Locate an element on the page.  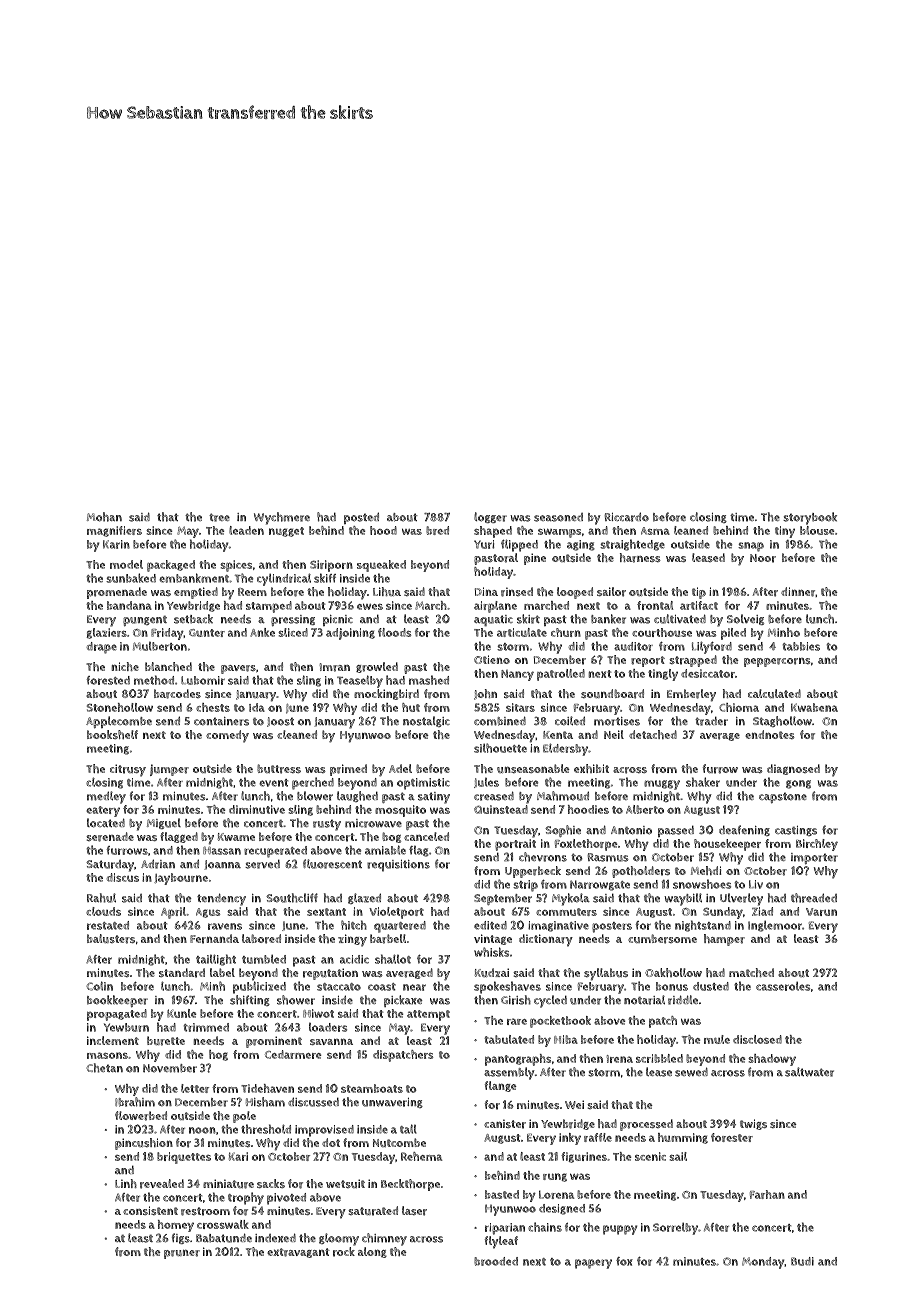
Siriporn is located at coordinates (331, 566).
